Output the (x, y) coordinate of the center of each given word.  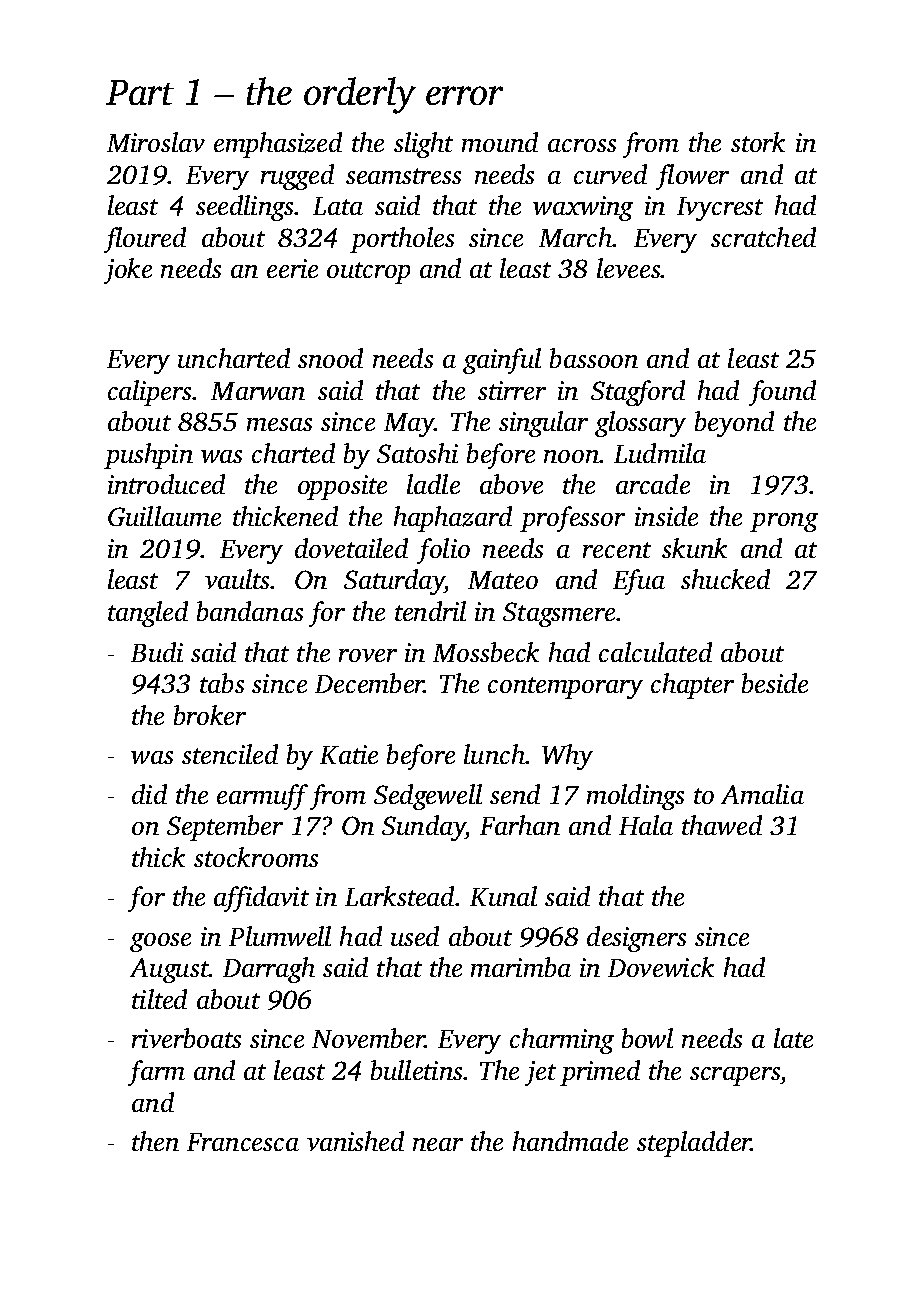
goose (160, 942)
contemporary (565, 688)
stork (758, 142)
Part (140, 92)
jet (540, 1073)
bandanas (250, 611)
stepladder (694, 1144)
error (464, 95)
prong (784, 522)
